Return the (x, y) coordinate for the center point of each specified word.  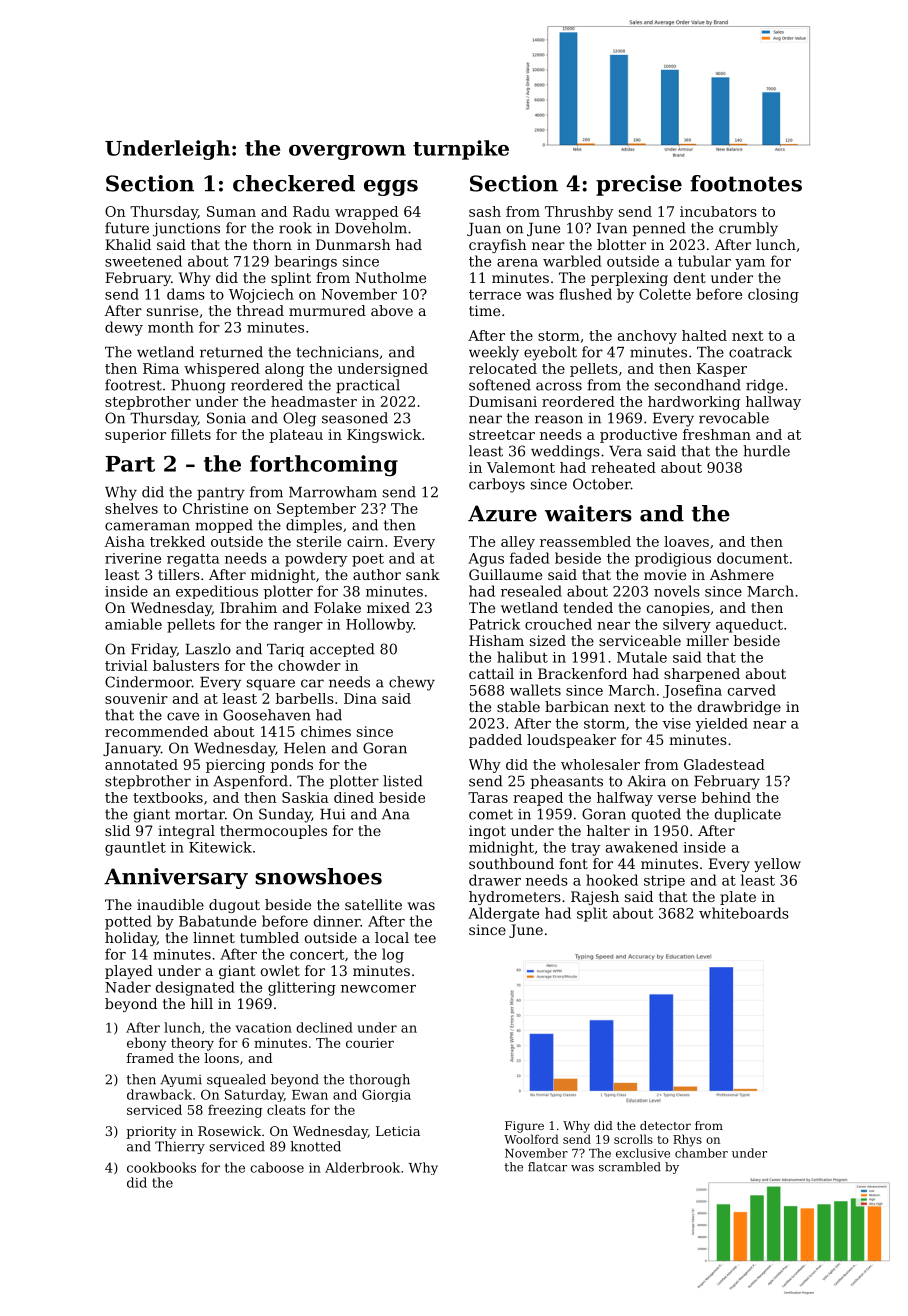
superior (135, 436)
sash (485, 211)
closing (773, 295)
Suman (231, 211)
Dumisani (503, 401)
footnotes (746, 183)
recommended (156, 731)
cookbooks (161, 1167)
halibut (522, 657)
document (752, 558)
